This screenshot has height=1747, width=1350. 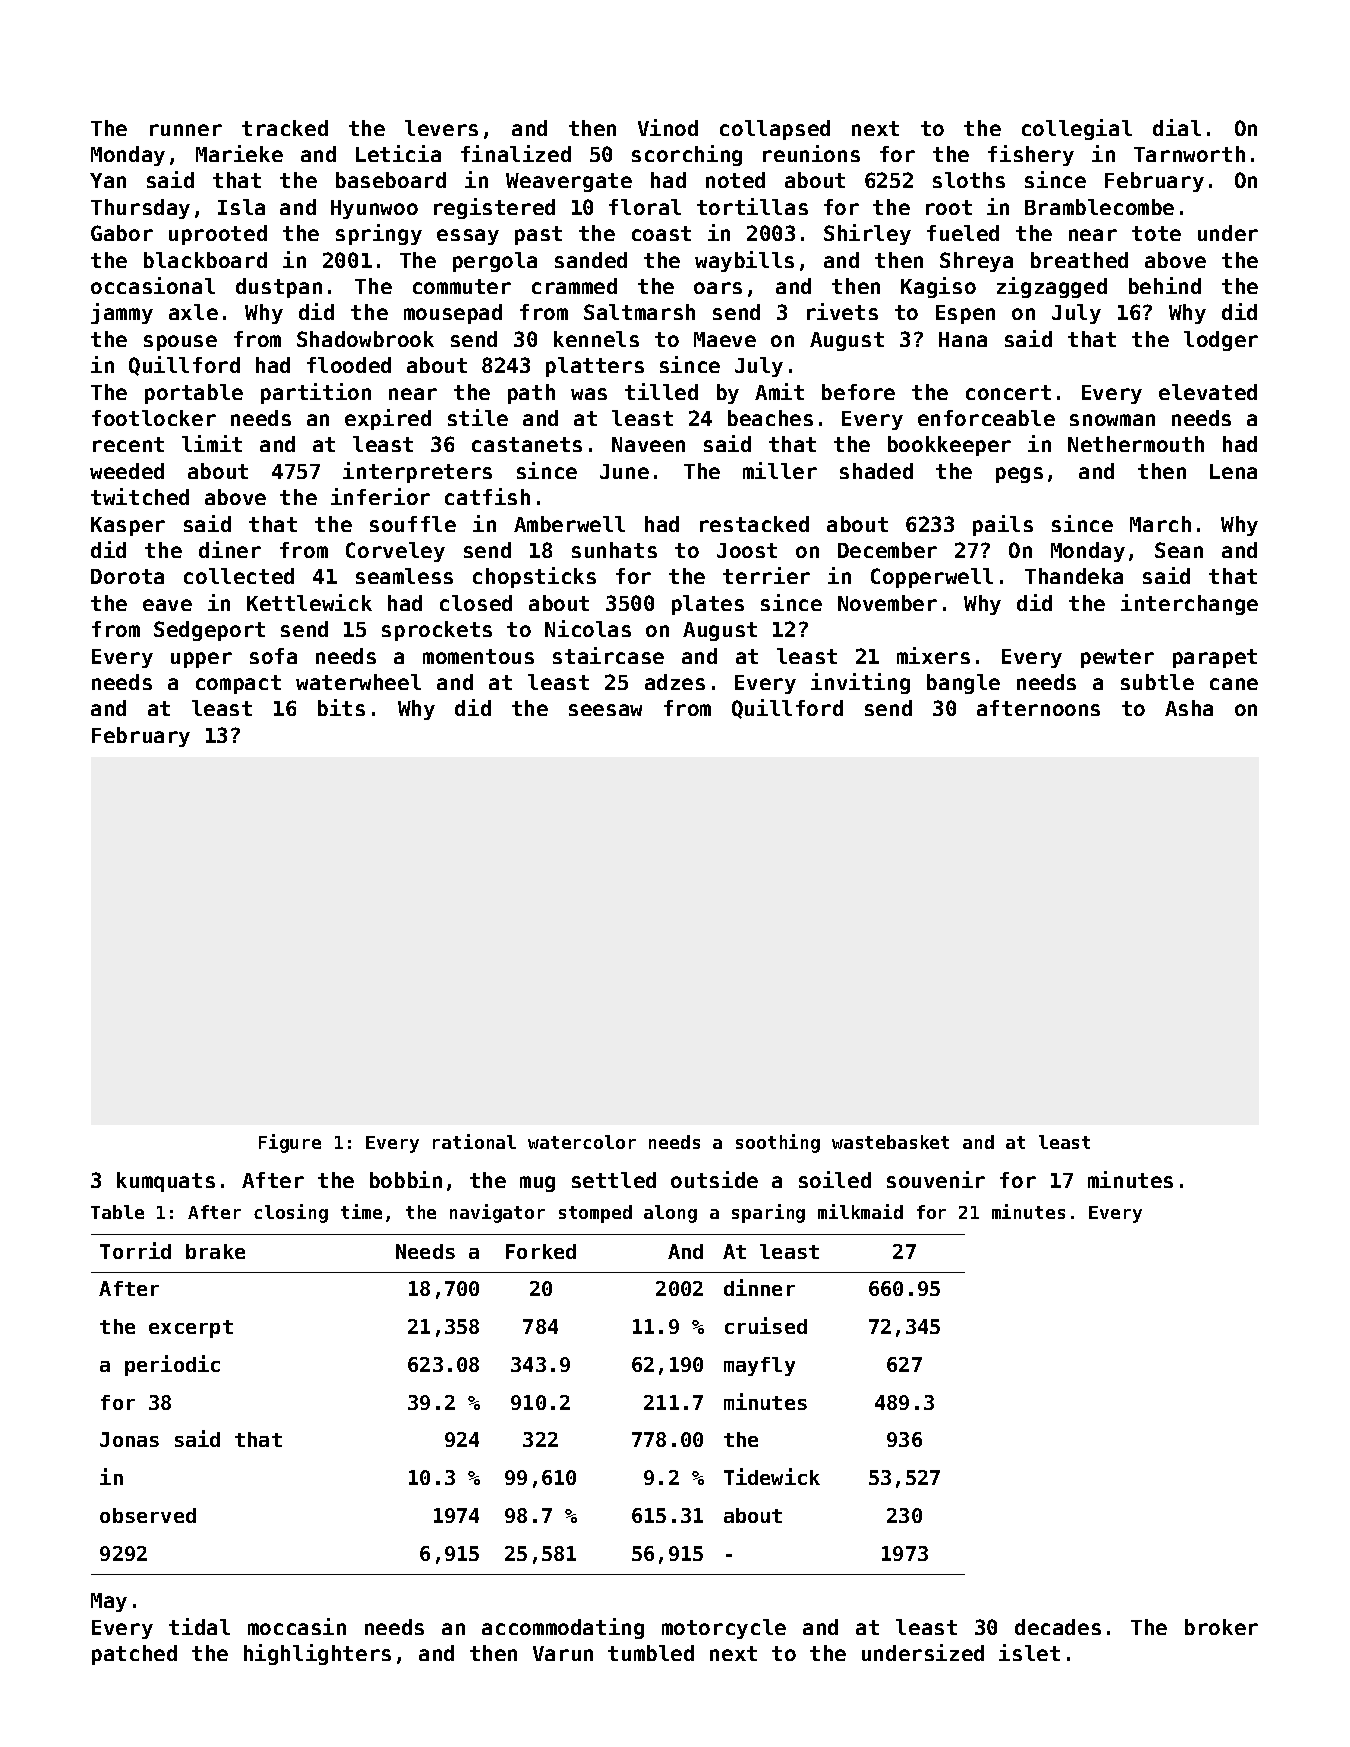 I want to click on Saltmarsh, so click(x=639, y=312).
